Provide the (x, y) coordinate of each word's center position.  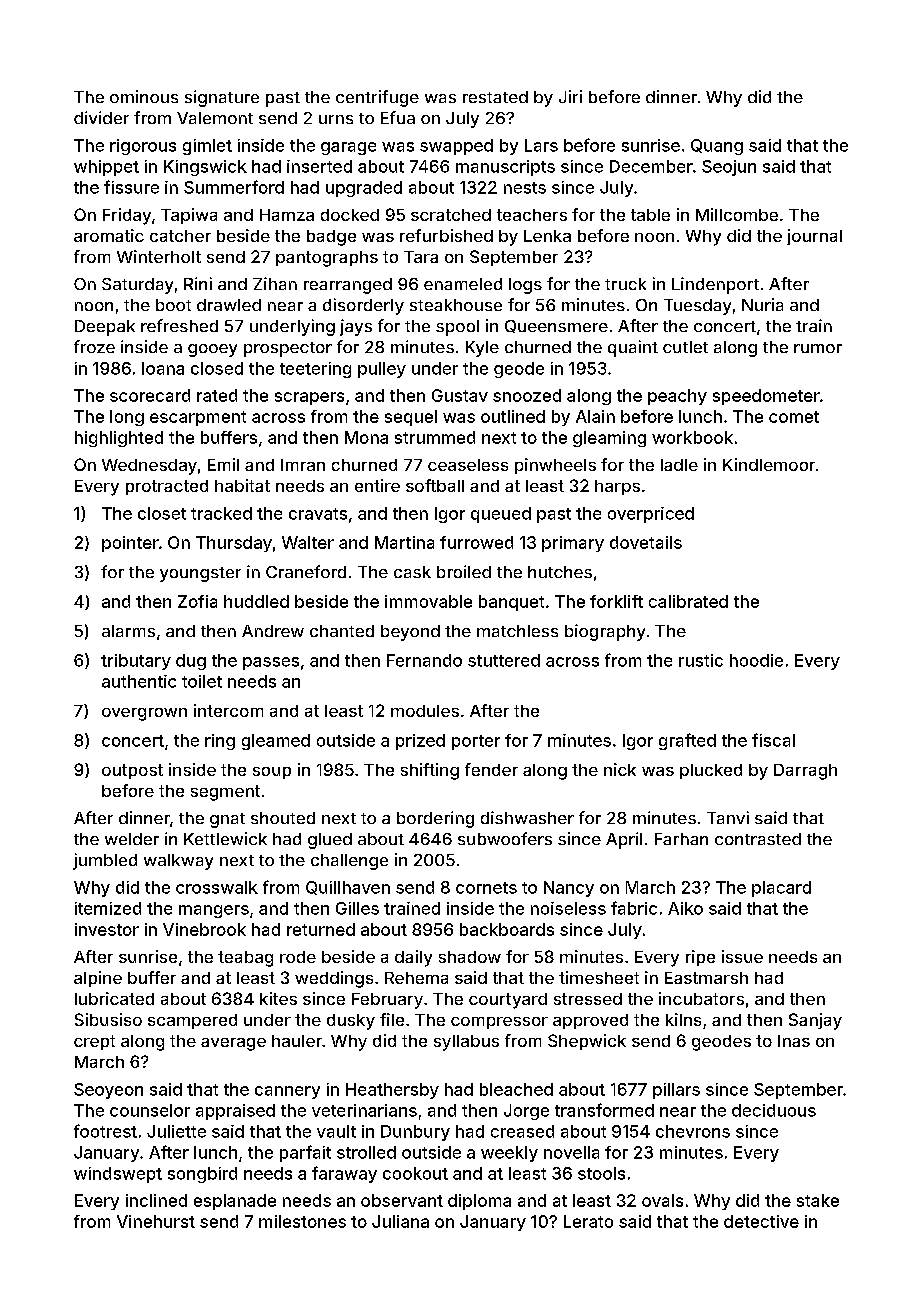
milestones (302, 1221)
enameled (463, 284)
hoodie (756, 660)
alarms (128, 631)
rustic (701, 660)
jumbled (105, 861)
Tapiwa (189, 216)
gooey (212, 350)
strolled (366, 1152)
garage (348, 148)
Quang (717, 147)
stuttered (504, 660)
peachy (677, 397)
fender (491, 769)
